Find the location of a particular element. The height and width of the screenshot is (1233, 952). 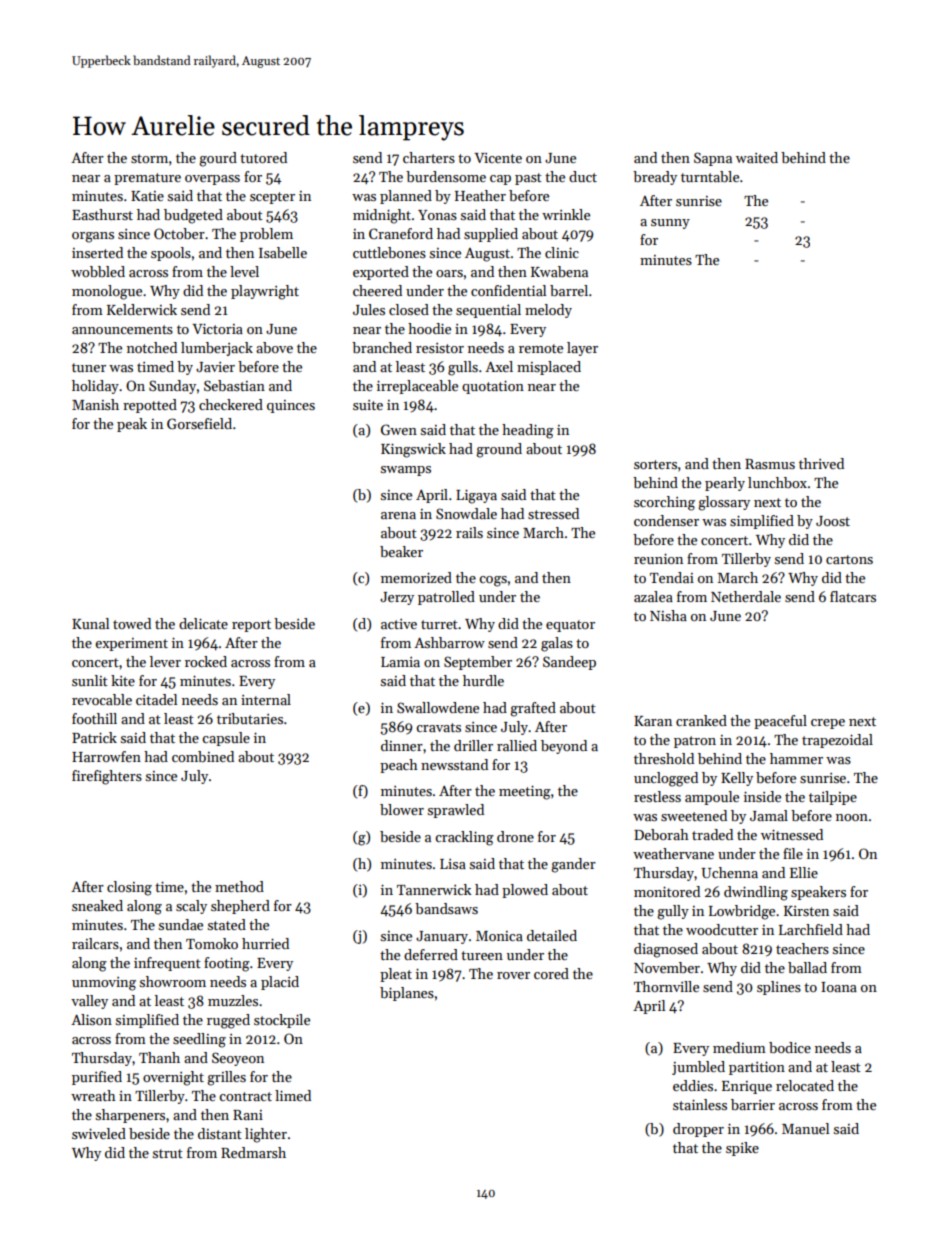

driller is located at coordinates (473, 745).
